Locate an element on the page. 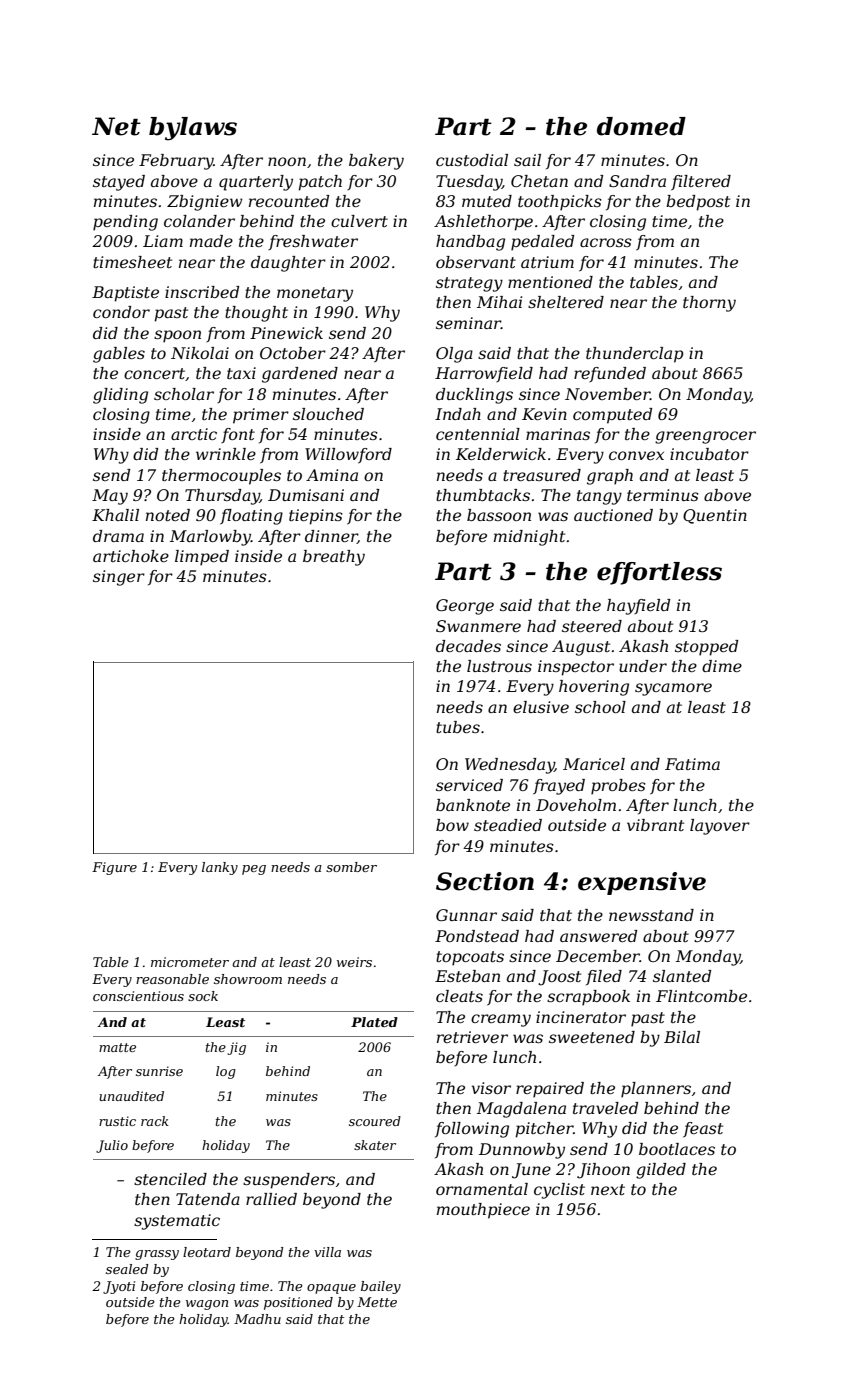 This image has width=849, height=1400. slouched is located at coordinates (328, 414).
